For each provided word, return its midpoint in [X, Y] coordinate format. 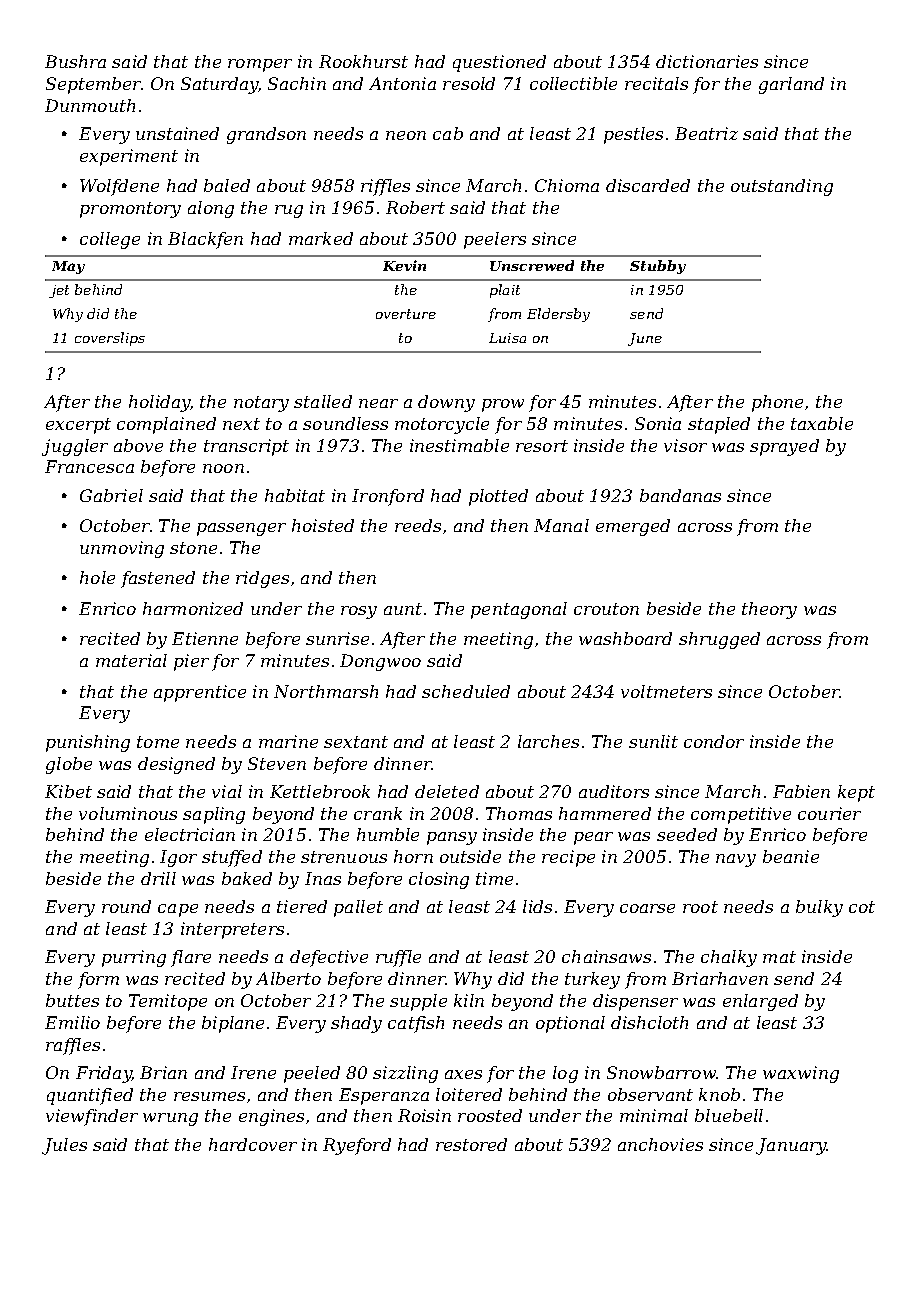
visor [685, 445]
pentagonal [519, 610]
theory [769, 610]
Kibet [68, 791]
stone [193, 548]
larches [548, 741]
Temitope [168, 1002]
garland [791, 85]
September [93, 85]
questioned [499, 63]
